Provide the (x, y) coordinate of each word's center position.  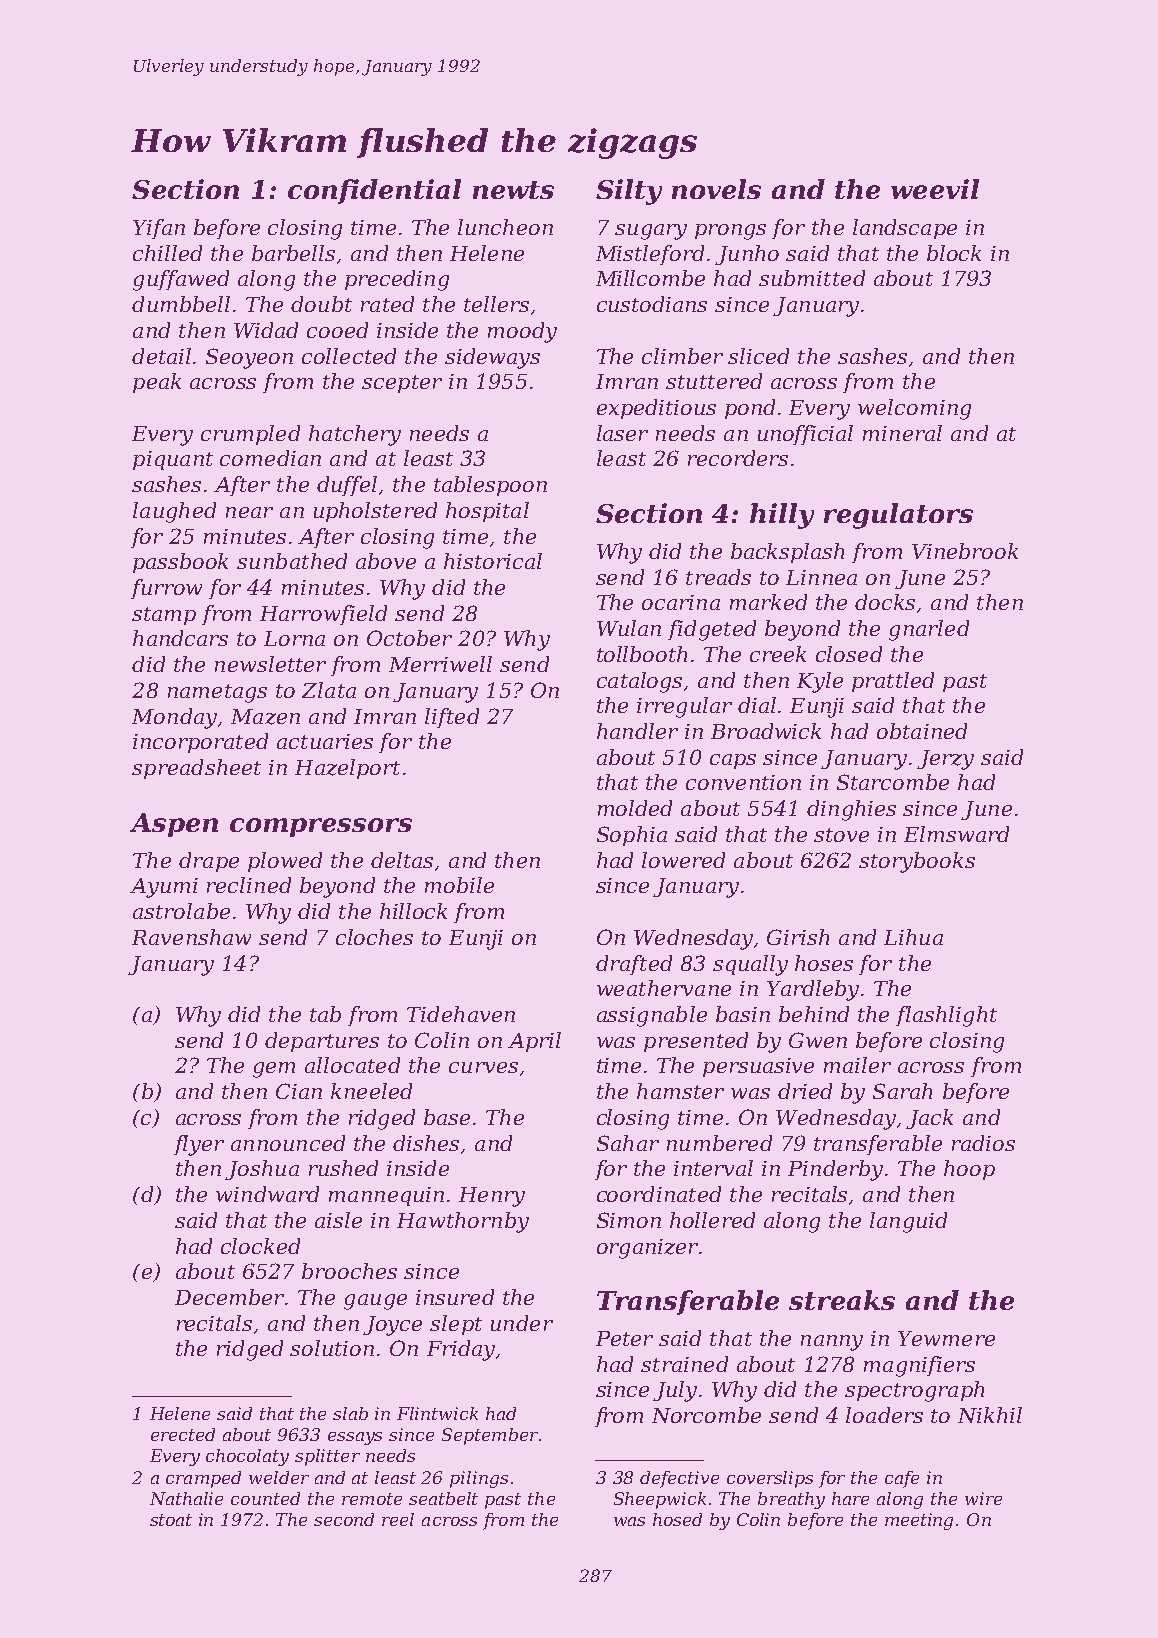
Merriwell (440, 664)
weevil (935, 189)
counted (265, 1498)
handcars (180, 638)
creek (778, 654)
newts (513, 190)
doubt (321, 304)
